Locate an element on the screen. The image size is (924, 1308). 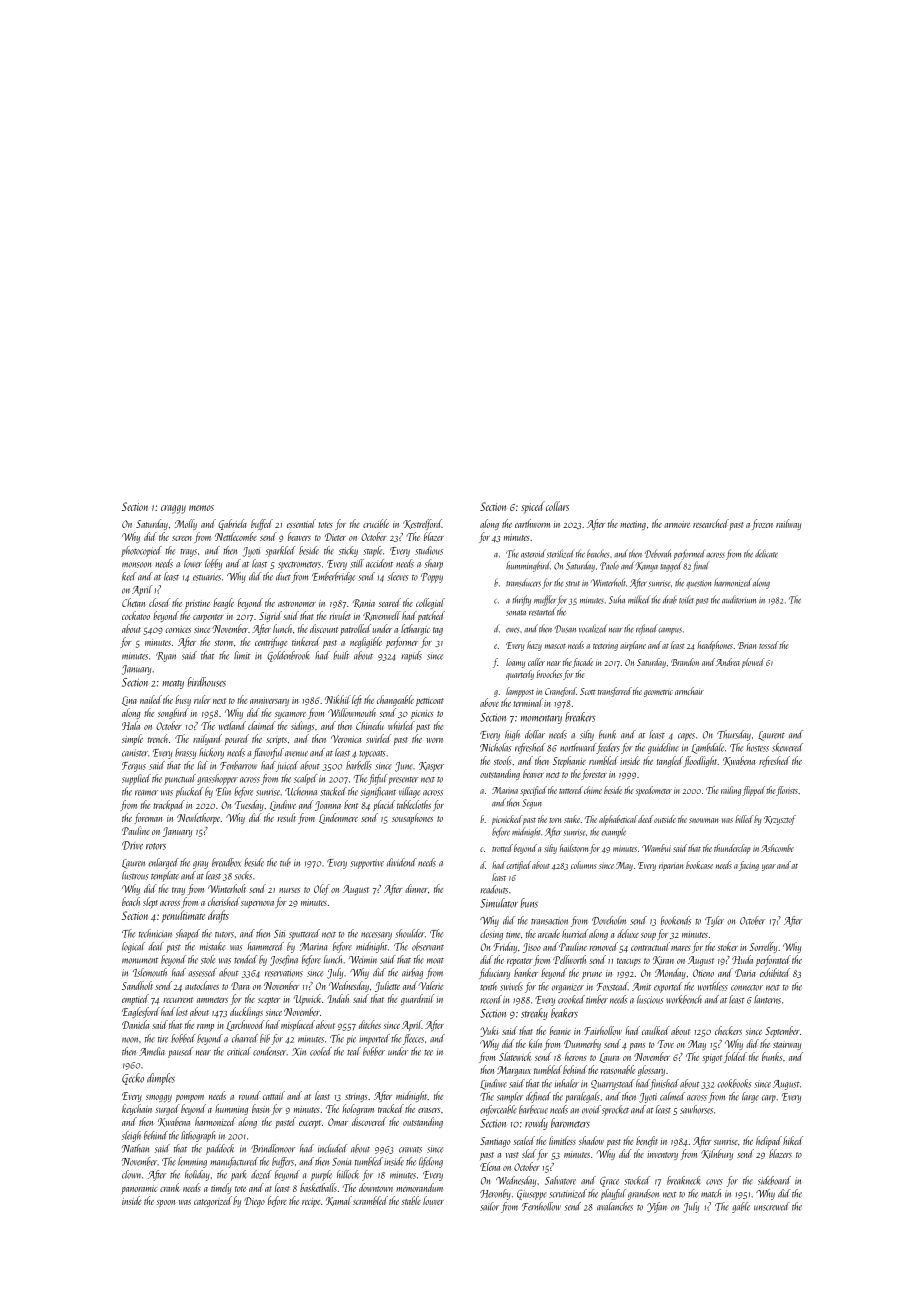
result is located at coordinates (287, 817).
